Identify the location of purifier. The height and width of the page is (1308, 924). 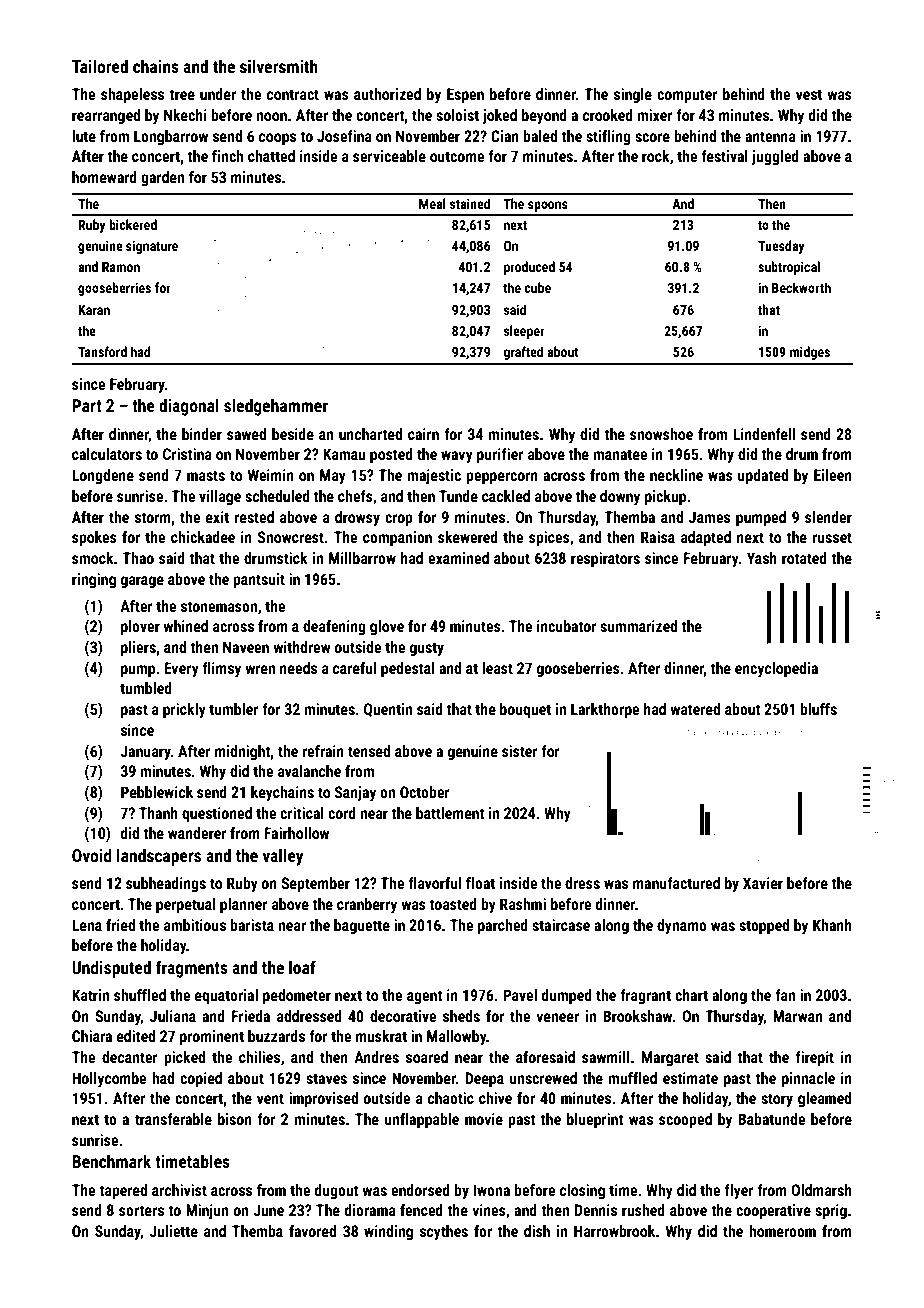
(500, 456).
